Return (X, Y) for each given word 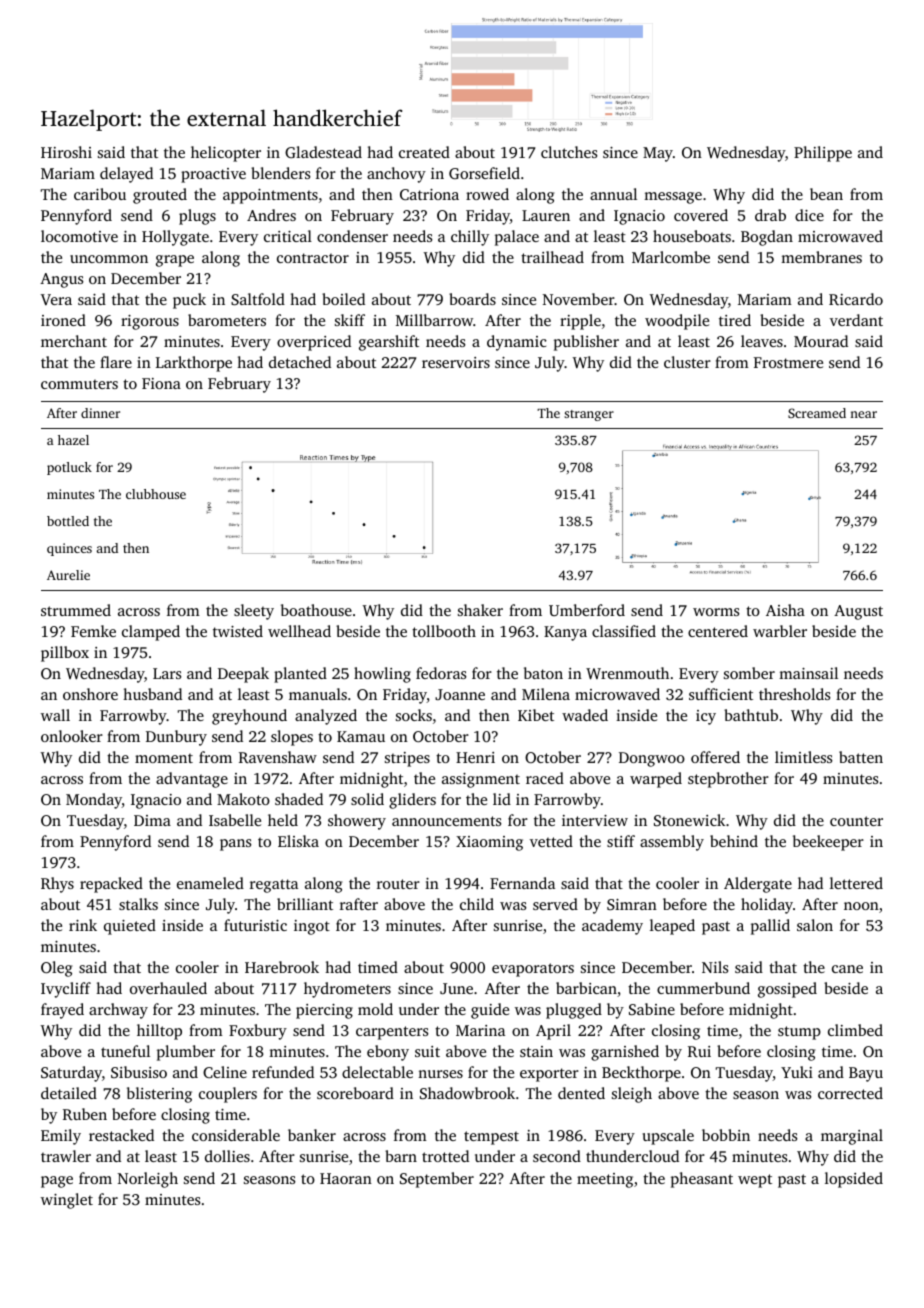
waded (585, 715)
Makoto (243, 799)
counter (856, 821)
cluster (687, 362)
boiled (343, 299)
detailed (69, 1093)
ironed (63, 320)
